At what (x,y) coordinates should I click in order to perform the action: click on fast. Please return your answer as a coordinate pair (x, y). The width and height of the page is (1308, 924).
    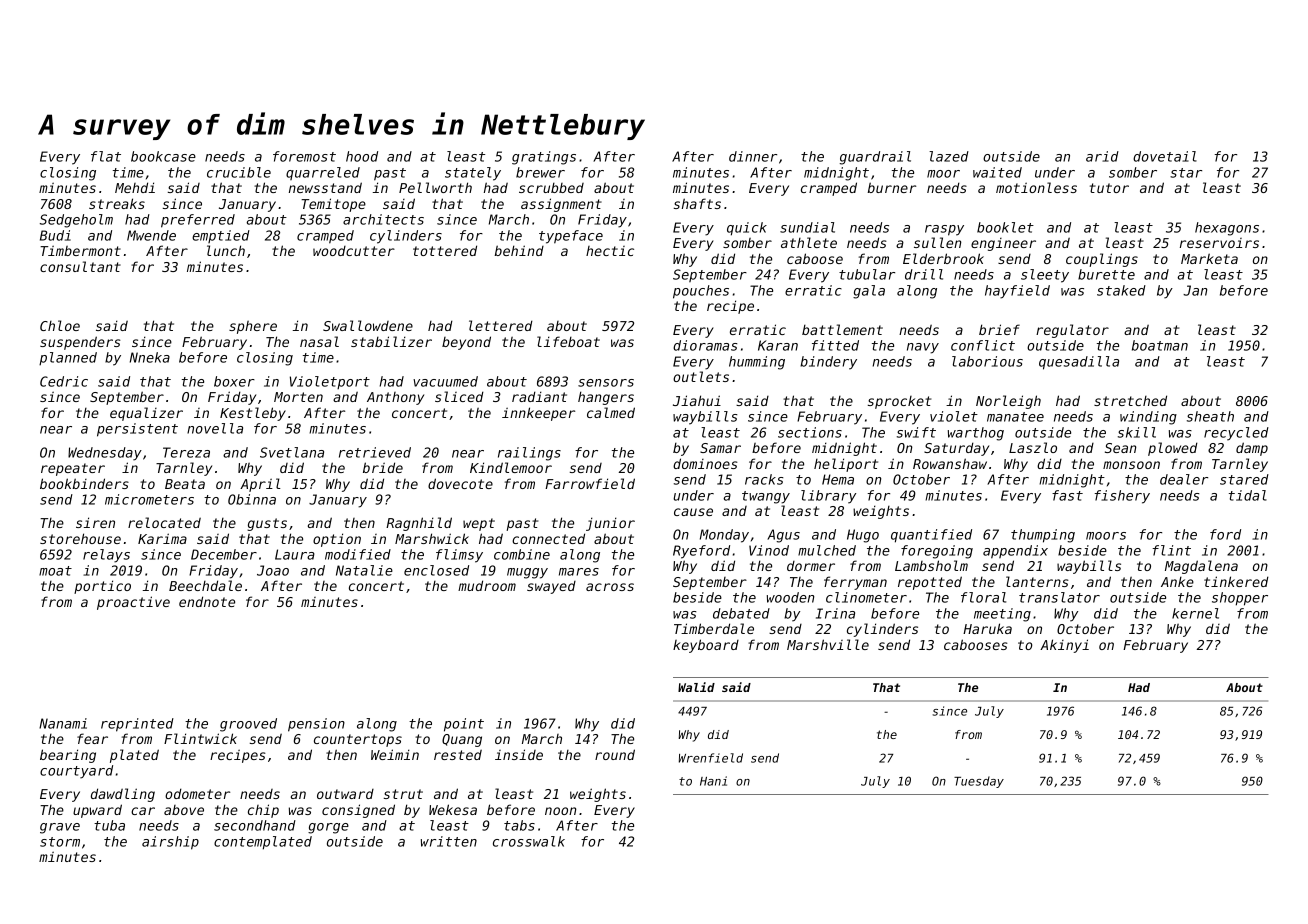
    Looking at the image, I should click on (1067, 495).
